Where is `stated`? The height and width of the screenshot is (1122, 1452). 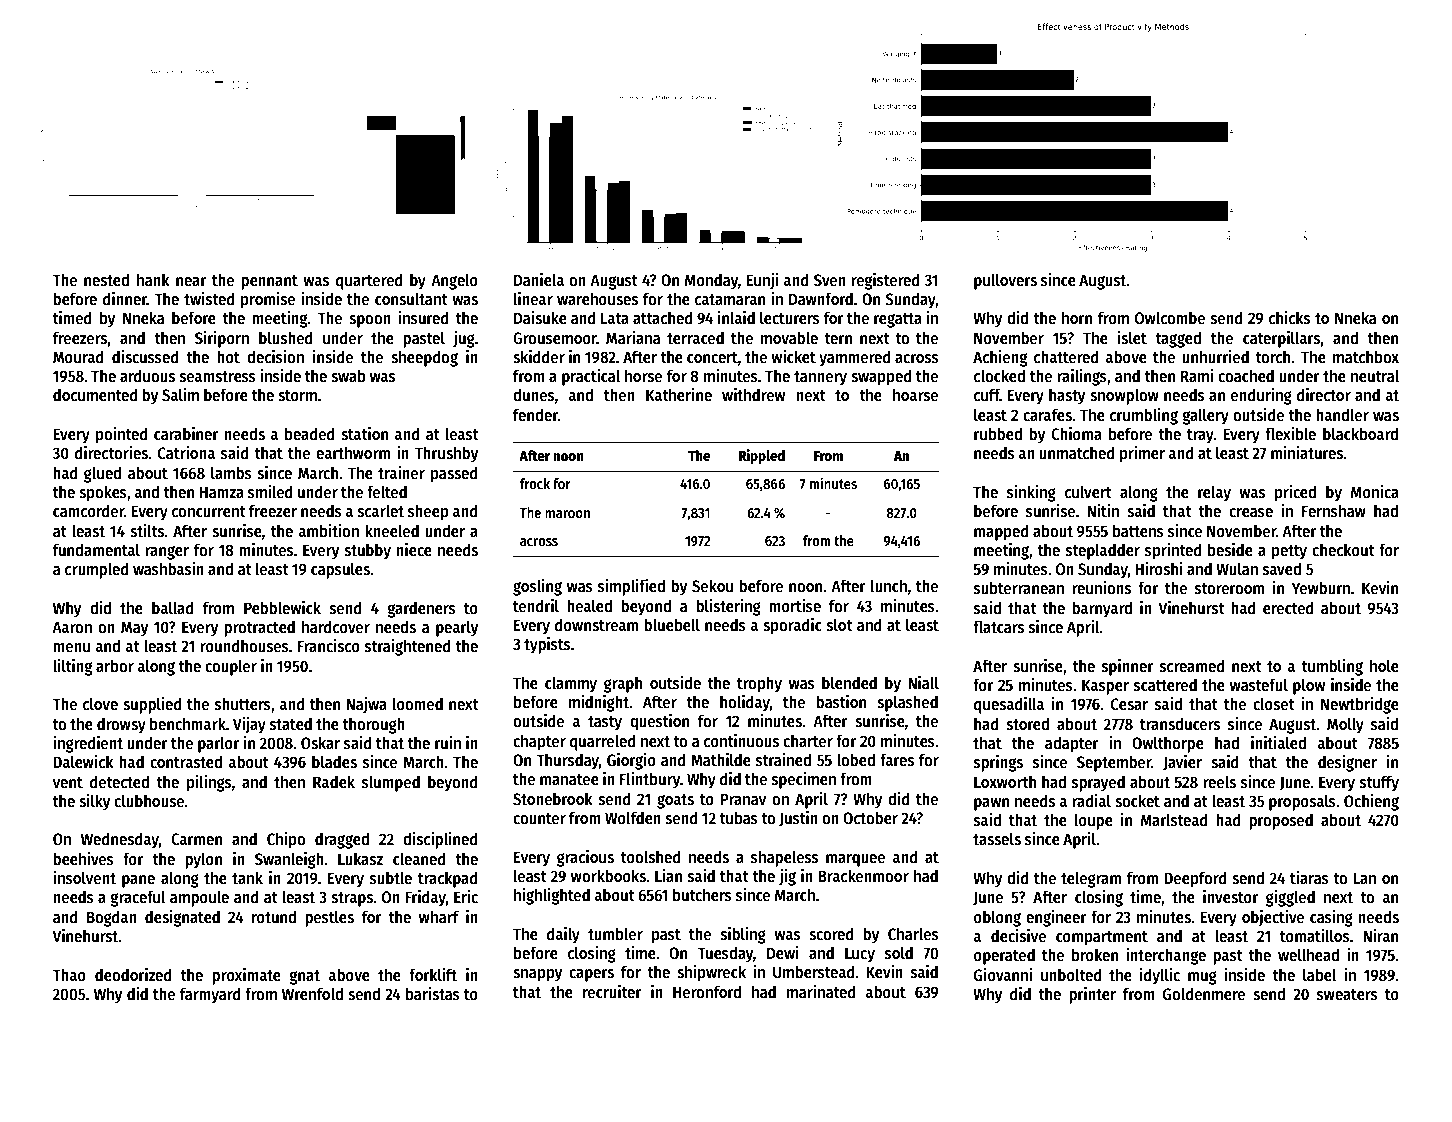 stated is located at coordinates (291, 724).
